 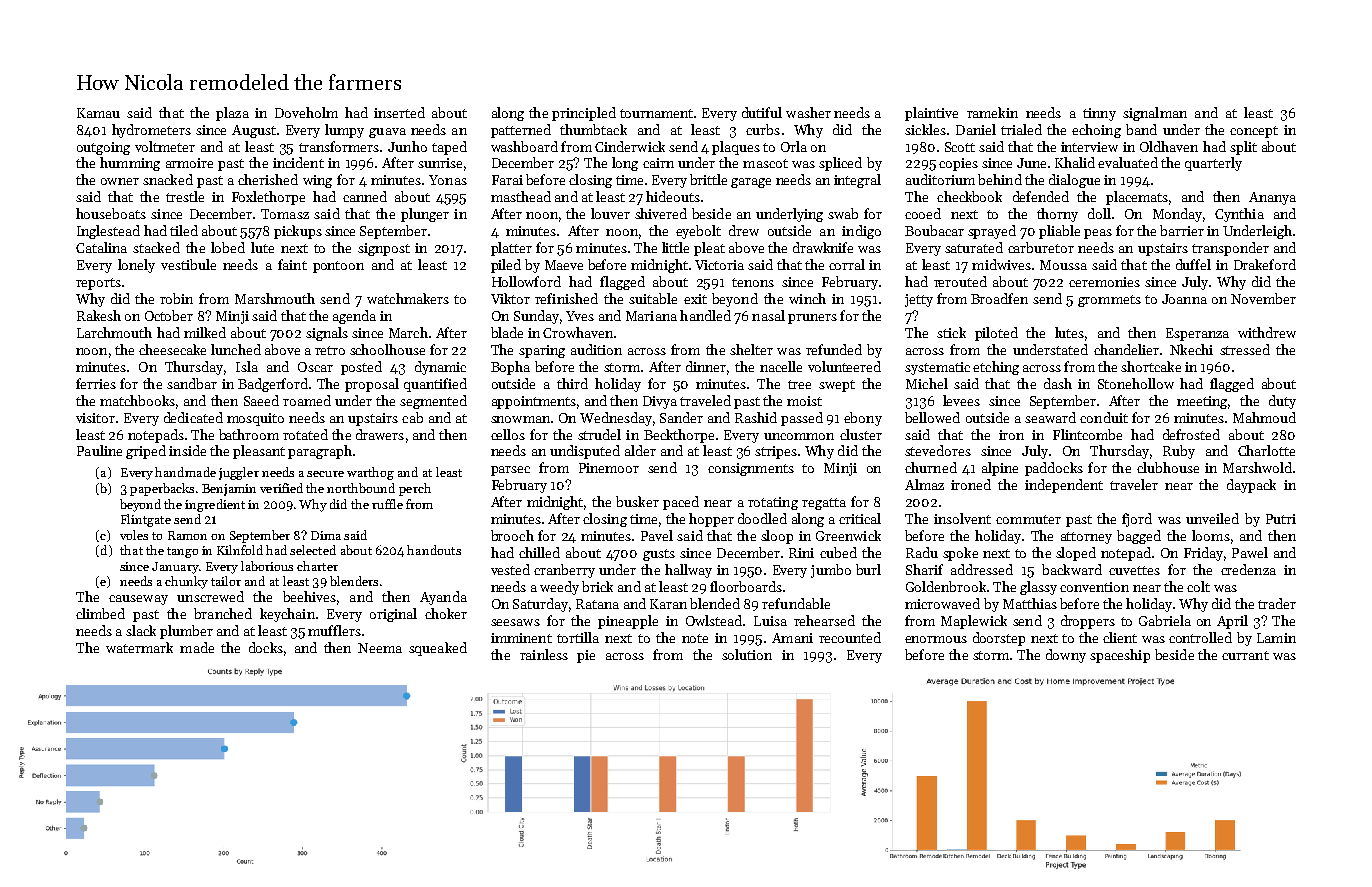 What do you see at coordinates (1211, 535) in the document?
I see `looms` at bounding box center [1211, 535].
